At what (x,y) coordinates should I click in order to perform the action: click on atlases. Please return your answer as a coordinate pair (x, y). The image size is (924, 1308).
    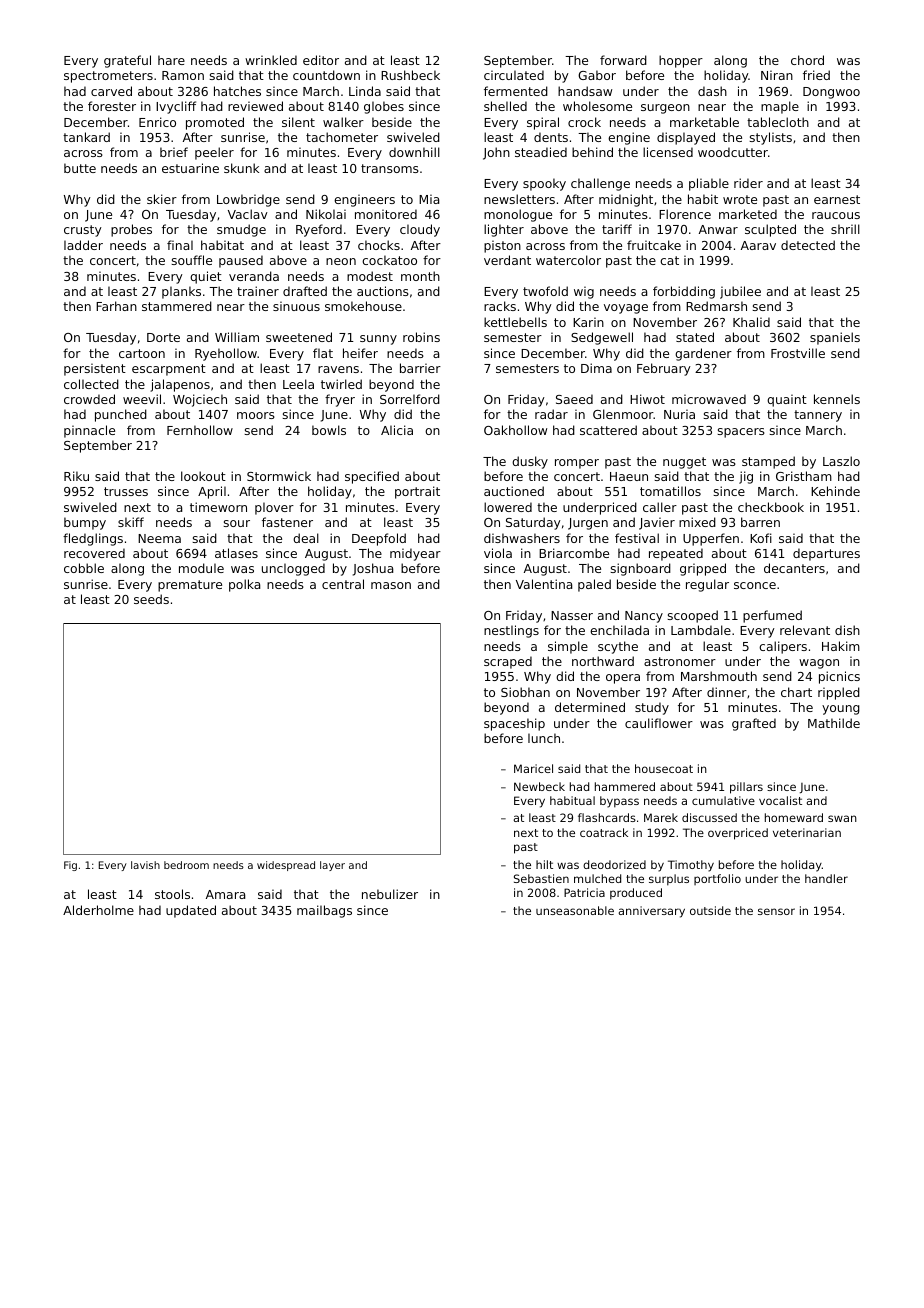
    Looking at the image, I should click on (236, 553).
